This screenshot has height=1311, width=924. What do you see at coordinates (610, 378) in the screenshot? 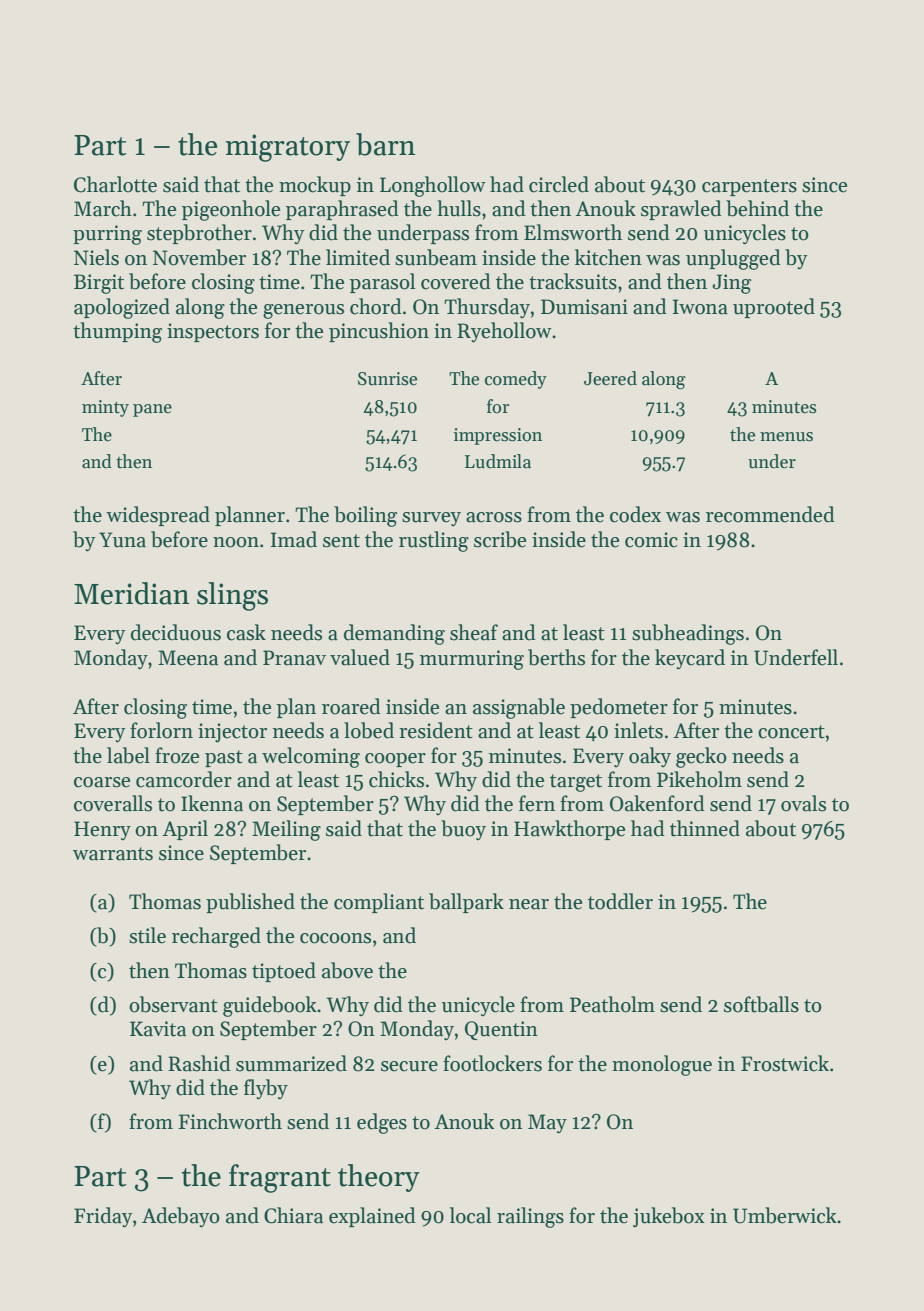
I see `Jeered` at bounding box center [610, 378].
